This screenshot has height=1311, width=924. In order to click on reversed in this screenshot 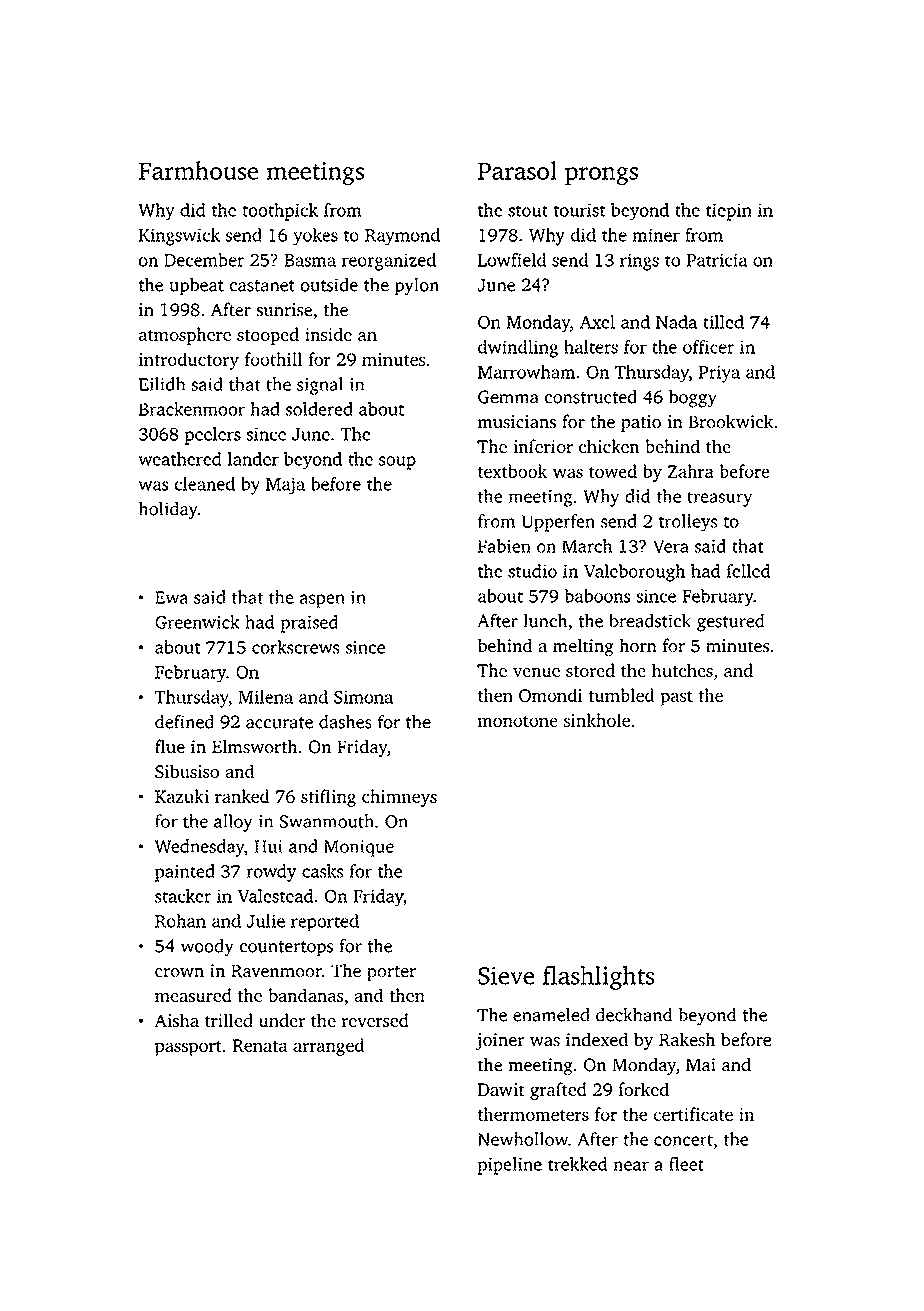, I will do `click(375, 1020)`.
